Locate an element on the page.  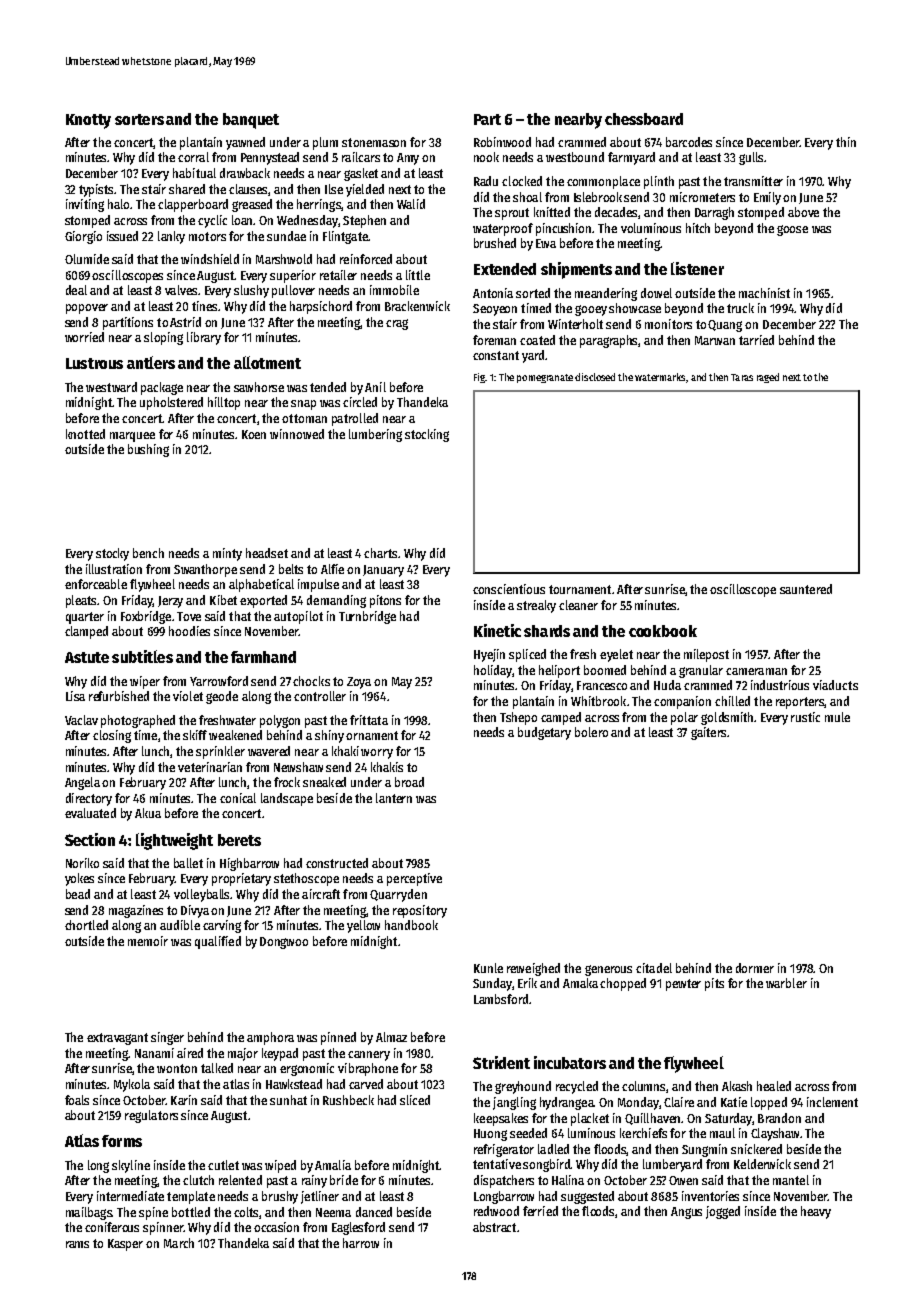
polygon is located at coordinates (280, 721).
